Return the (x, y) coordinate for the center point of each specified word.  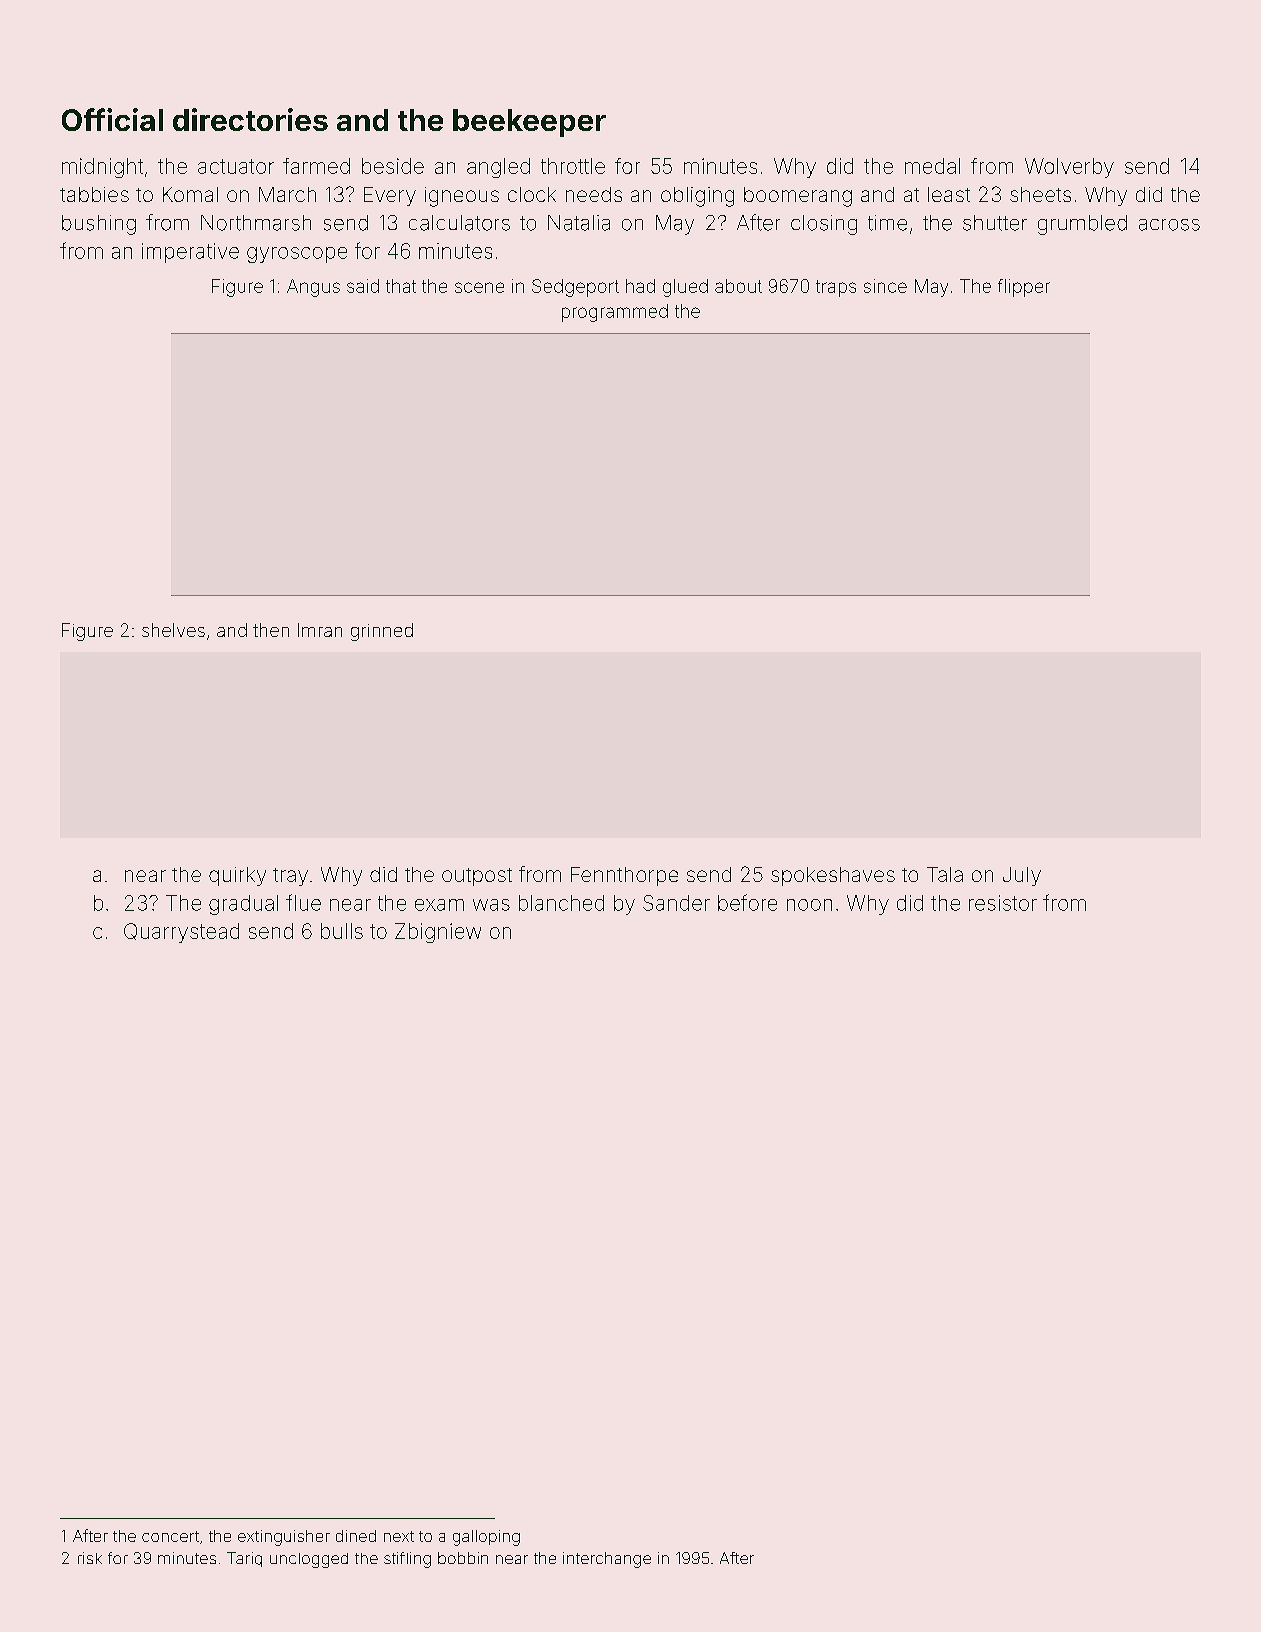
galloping (486, 1538)
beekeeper (529, 123)
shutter (995, 223)
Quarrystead (181, 933)
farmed (316, 166)
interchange (607, 1560)
